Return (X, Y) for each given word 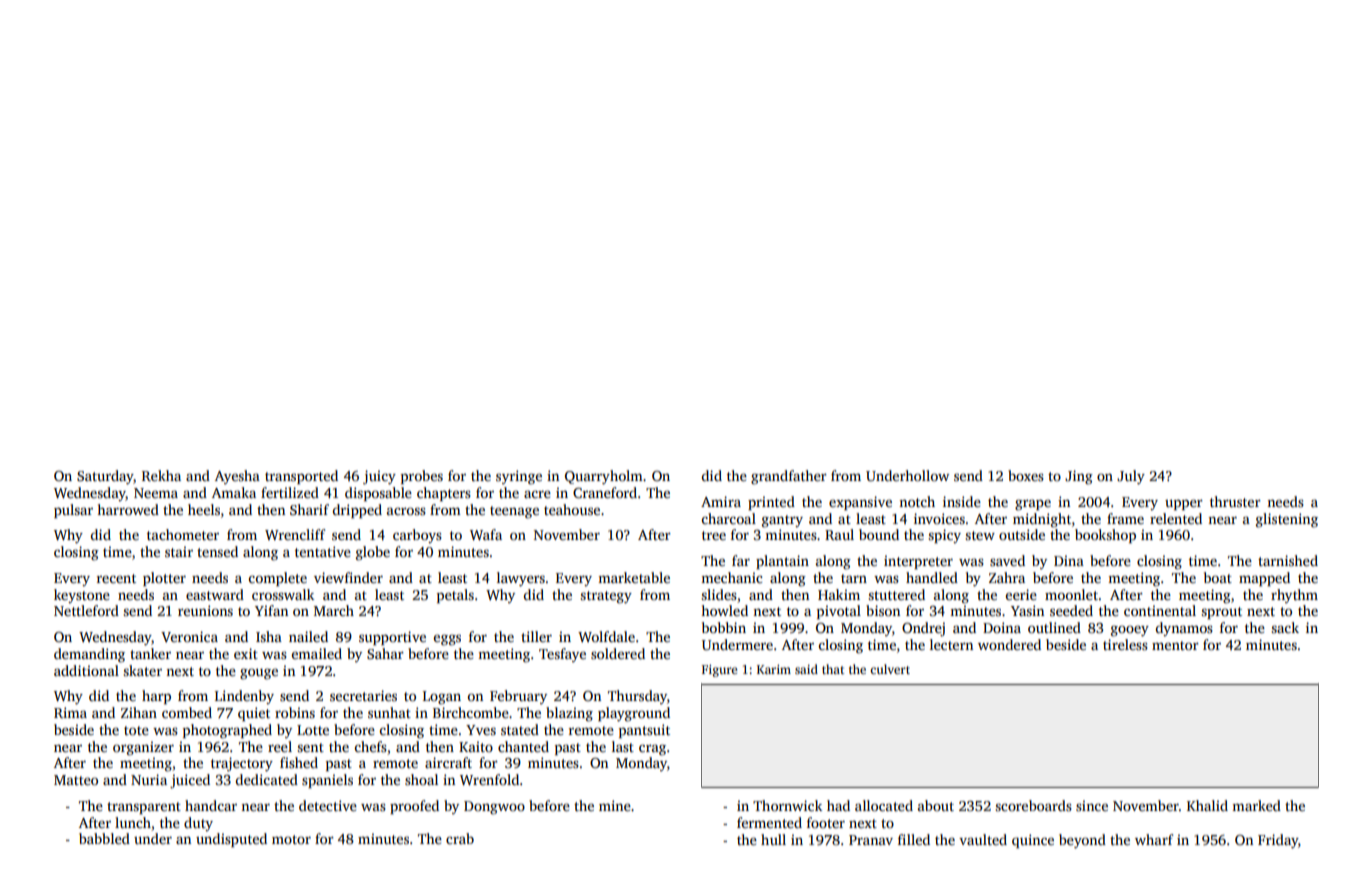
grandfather (789, 477)
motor (291, 839)
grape (1033, 505)
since (1092, 805)
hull (773, 839)
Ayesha (237, 477)
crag (652, 750)
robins (295, 712)
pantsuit (644, 731)
